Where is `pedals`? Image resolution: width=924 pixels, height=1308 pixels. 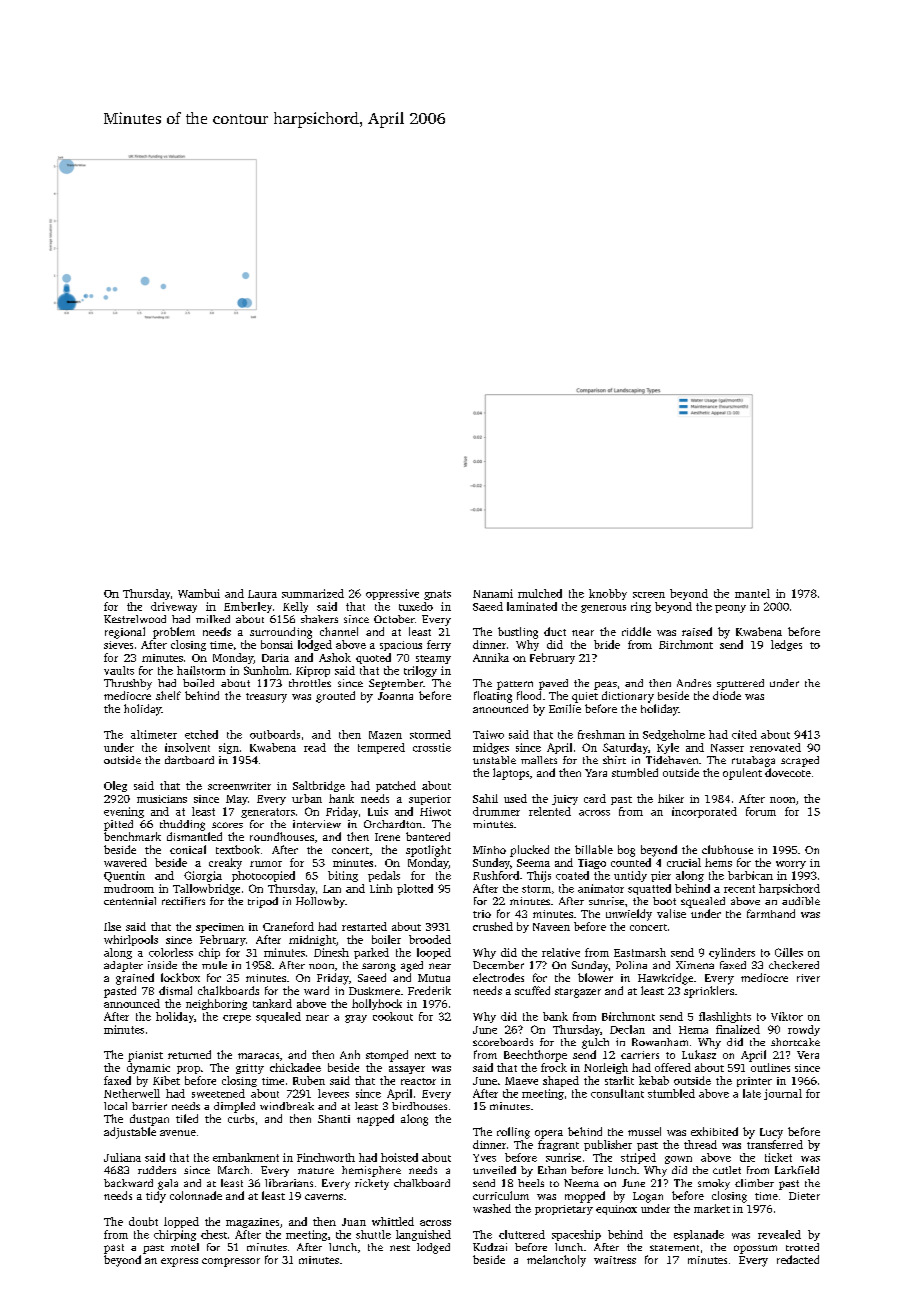 pedals is located at coordinates (384, 876).
